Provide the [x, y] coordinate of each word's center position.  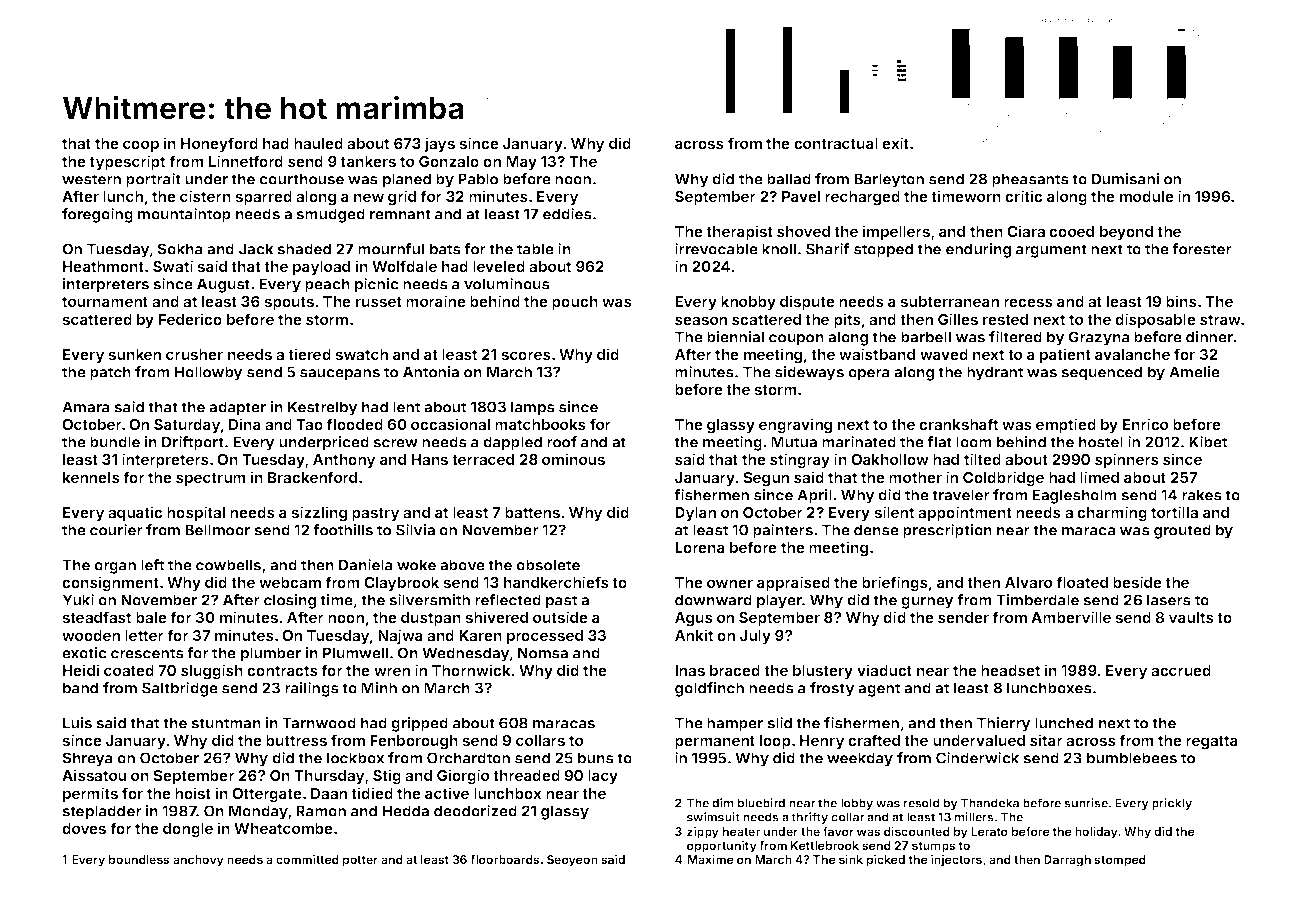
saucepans [340, 375]
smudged [330, 215]
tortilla [1174, 512]
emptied [1066, 425]
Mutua [794, 442]
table [535, 249]
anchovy [198, 861]
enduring [978, 250]
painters [783, 531]
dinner [1210, 337]
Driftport [193, 443]
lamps [533, 408]
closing [290, 601]
